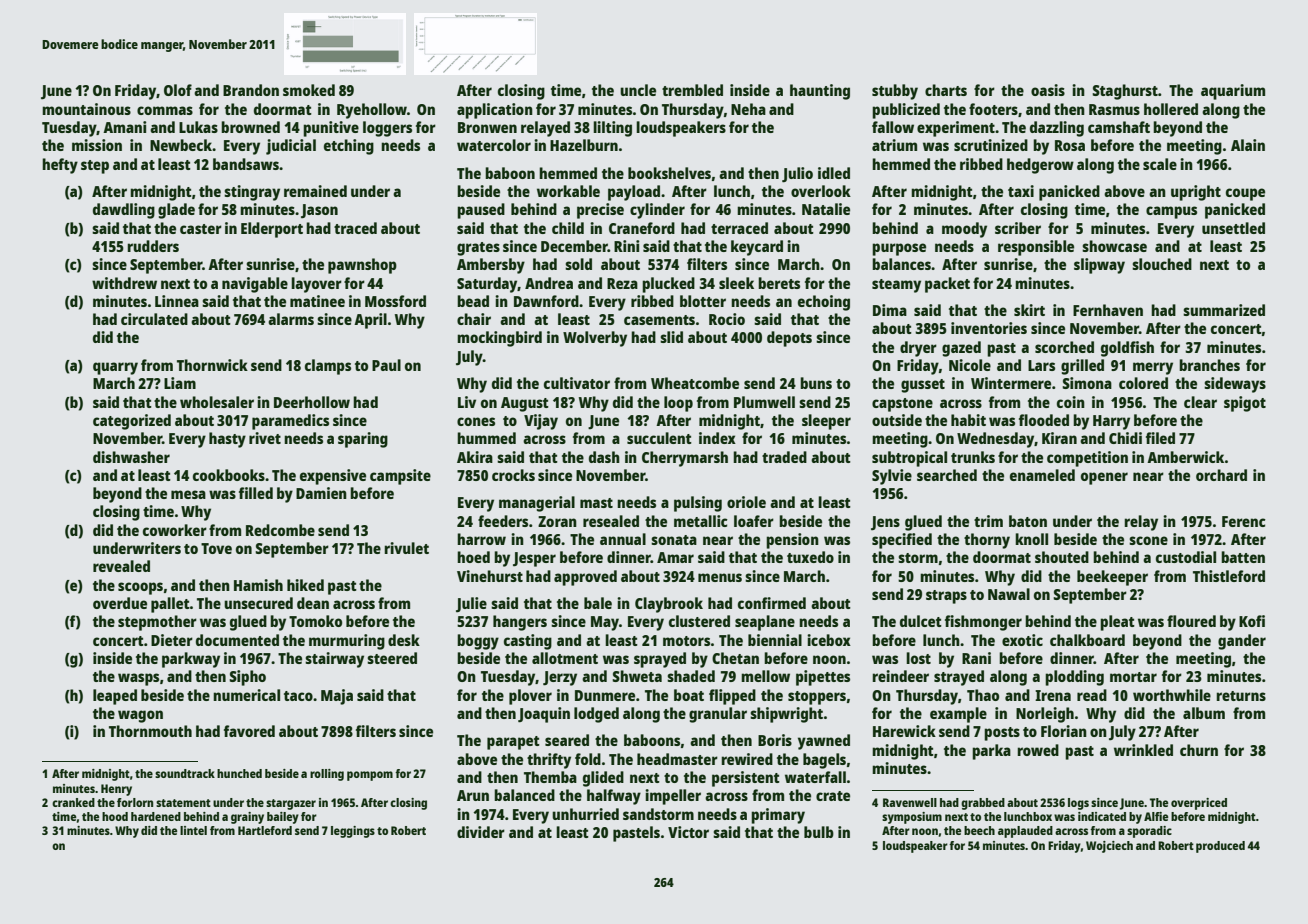 The image size is (1308, 924). I want to click on posts, so click(1002, 734).
